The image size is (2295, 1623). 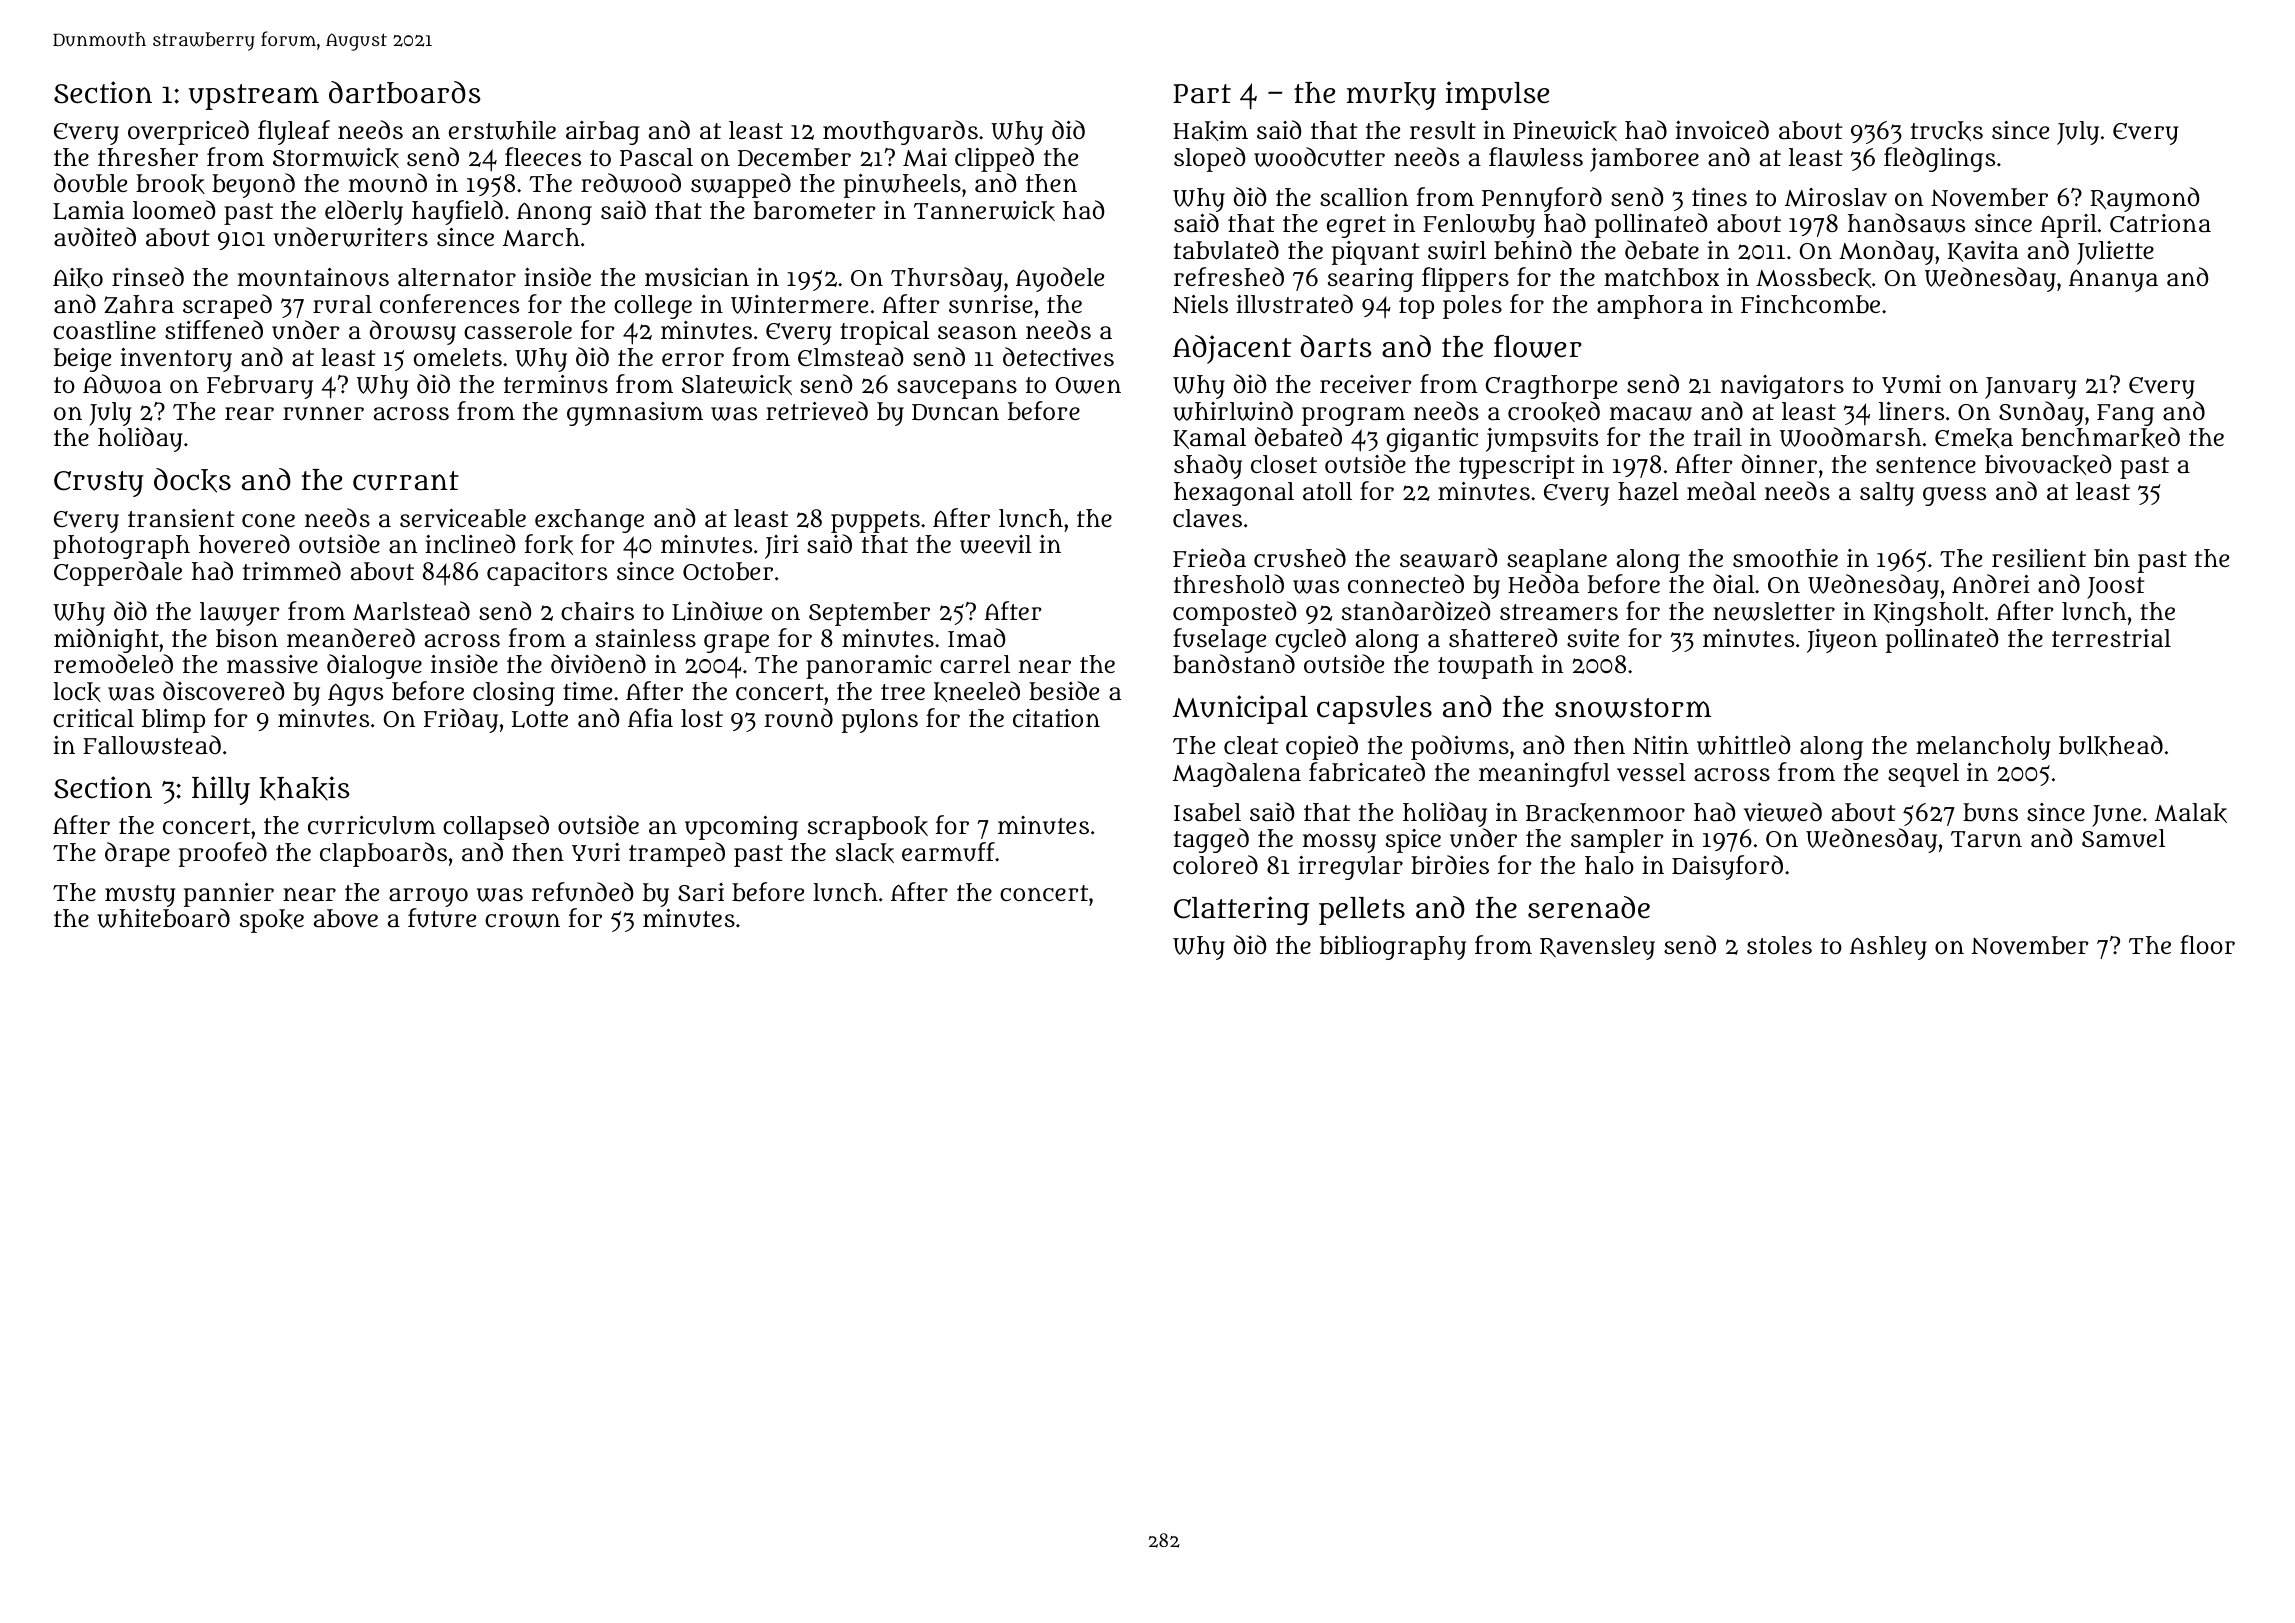 I want to click on Copperdale, so click(x=118, y=573).
